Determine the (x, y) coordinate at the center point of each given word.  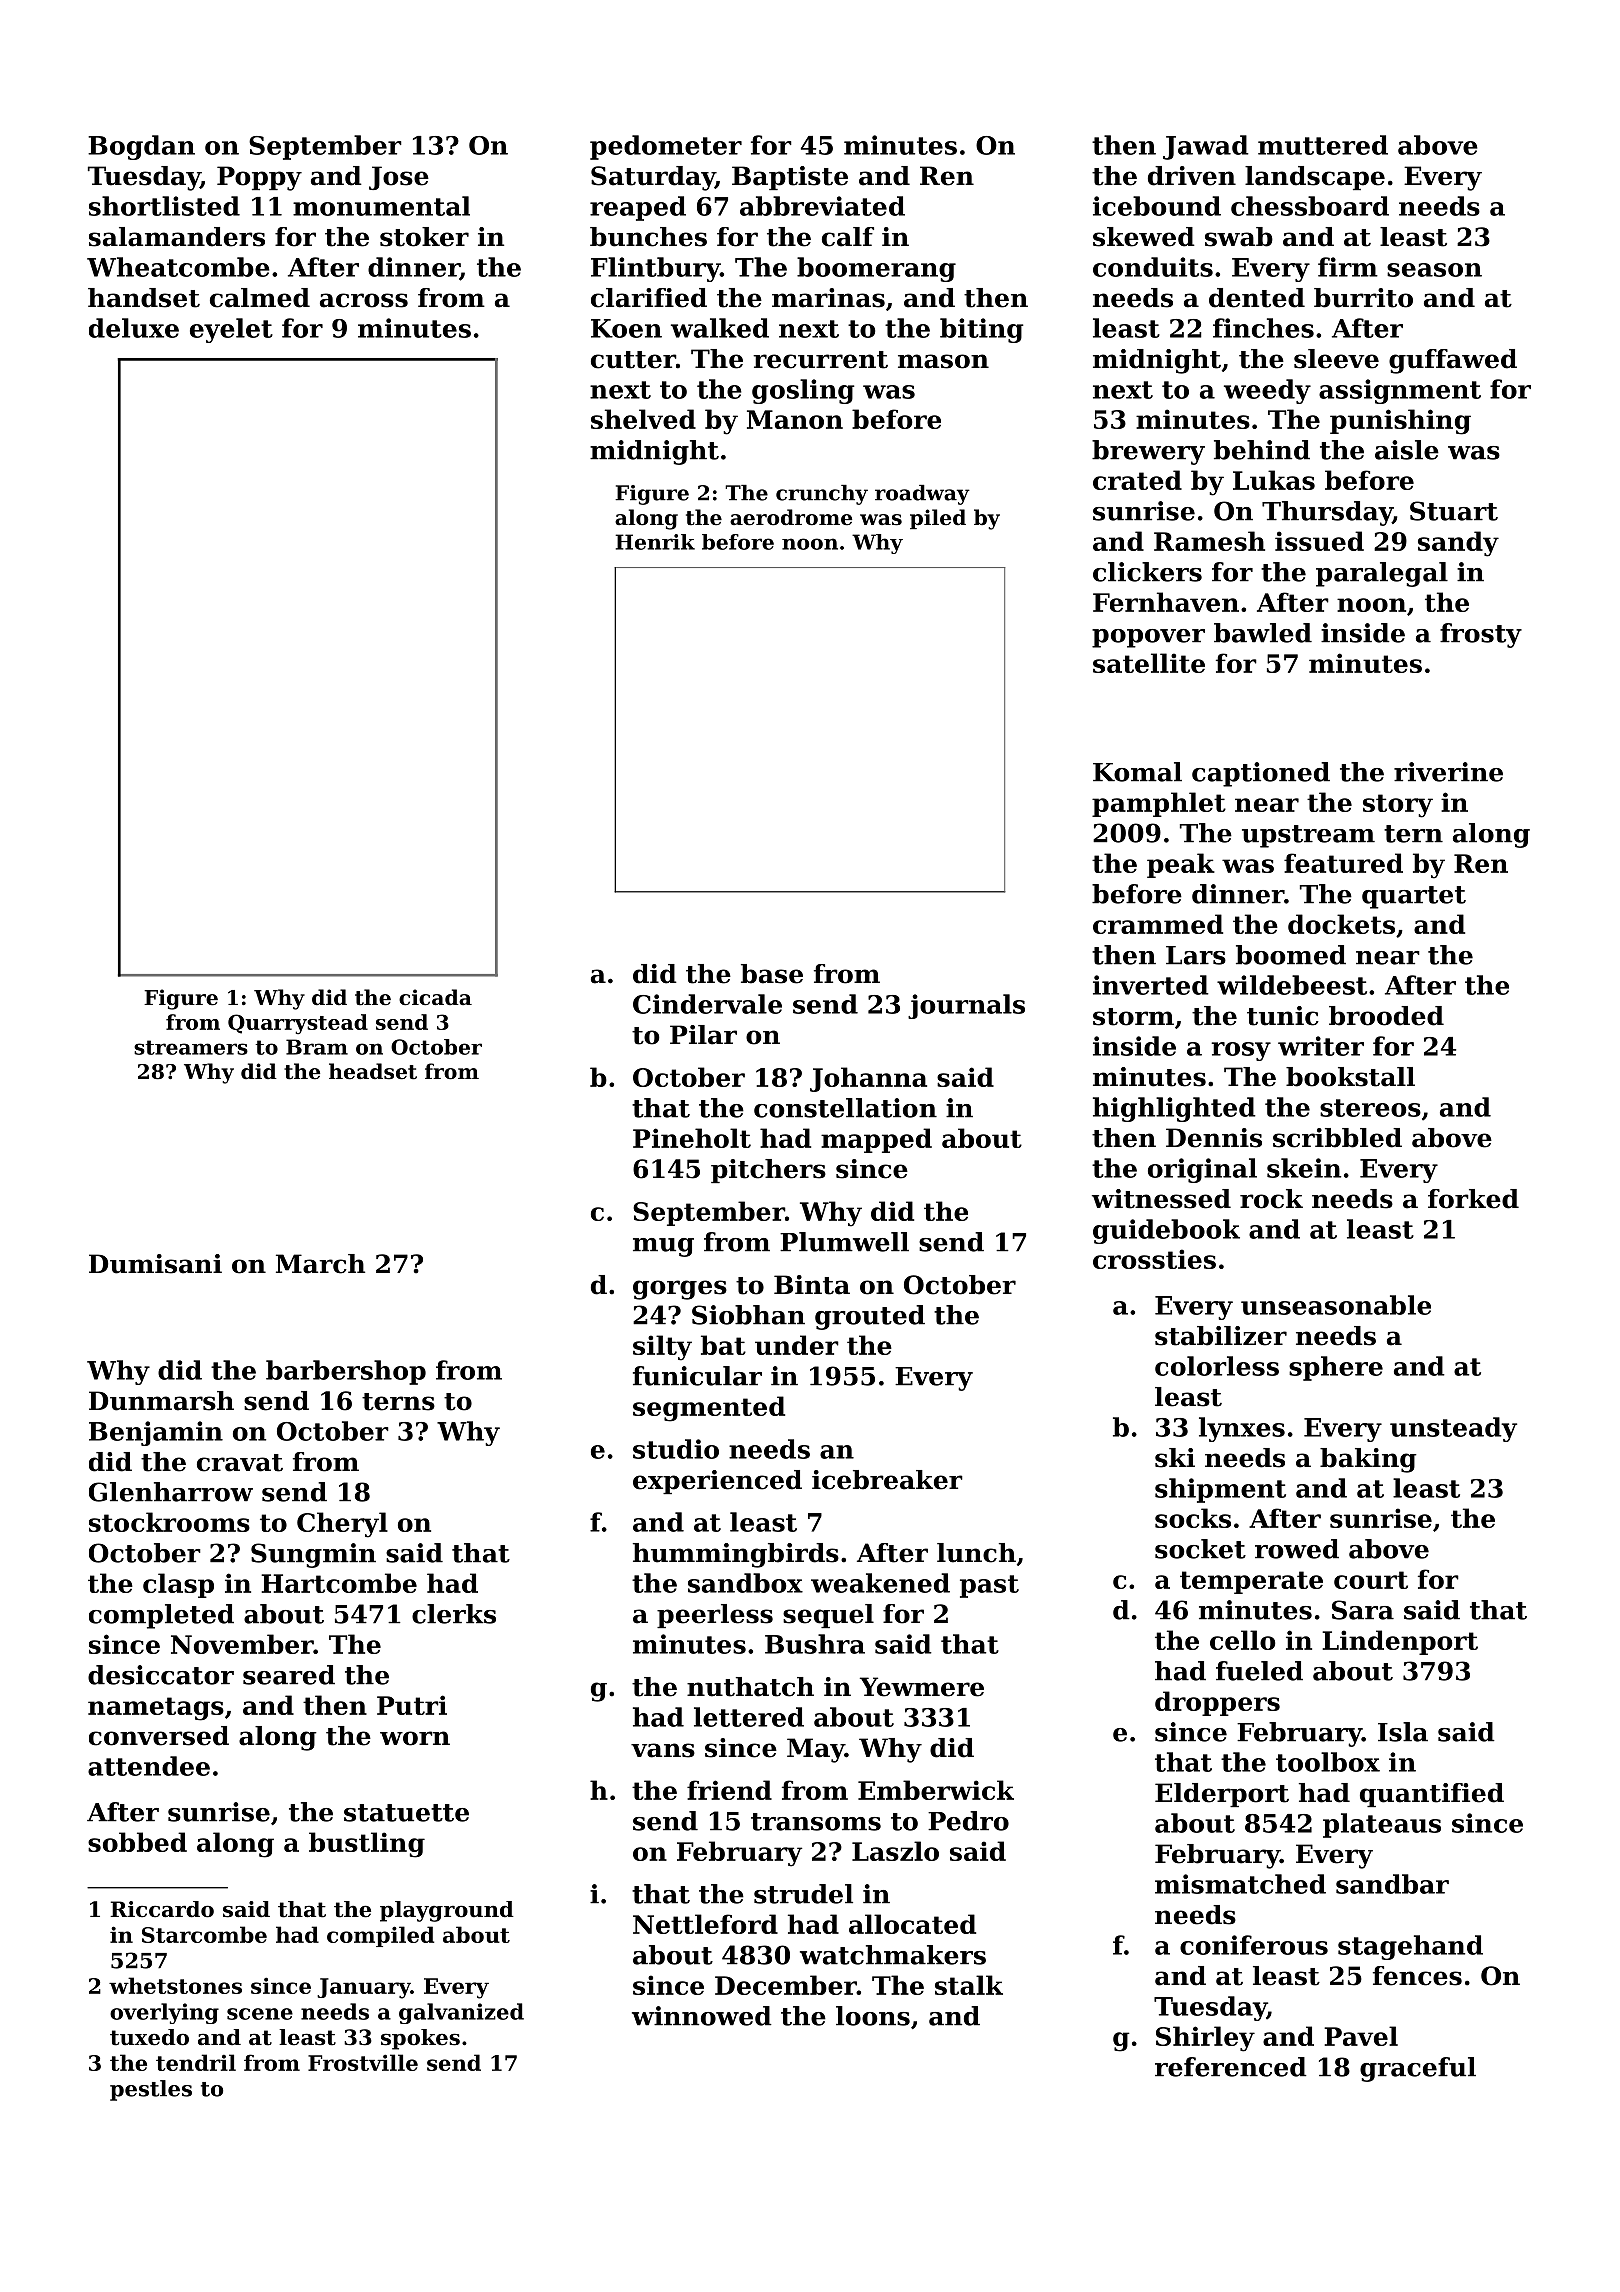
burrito (1363, 298)
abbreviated (822, 206)
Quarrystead (298, 1024)
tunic (1283, 1016)
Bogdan (141, 147)
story (1398, 806)
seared (289, 1675)
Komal (1137, 772)
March (320, 1264)
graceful (1418, 2069)
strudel (803, 1894)
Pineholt (692, 1138)
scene (260, 2014)
